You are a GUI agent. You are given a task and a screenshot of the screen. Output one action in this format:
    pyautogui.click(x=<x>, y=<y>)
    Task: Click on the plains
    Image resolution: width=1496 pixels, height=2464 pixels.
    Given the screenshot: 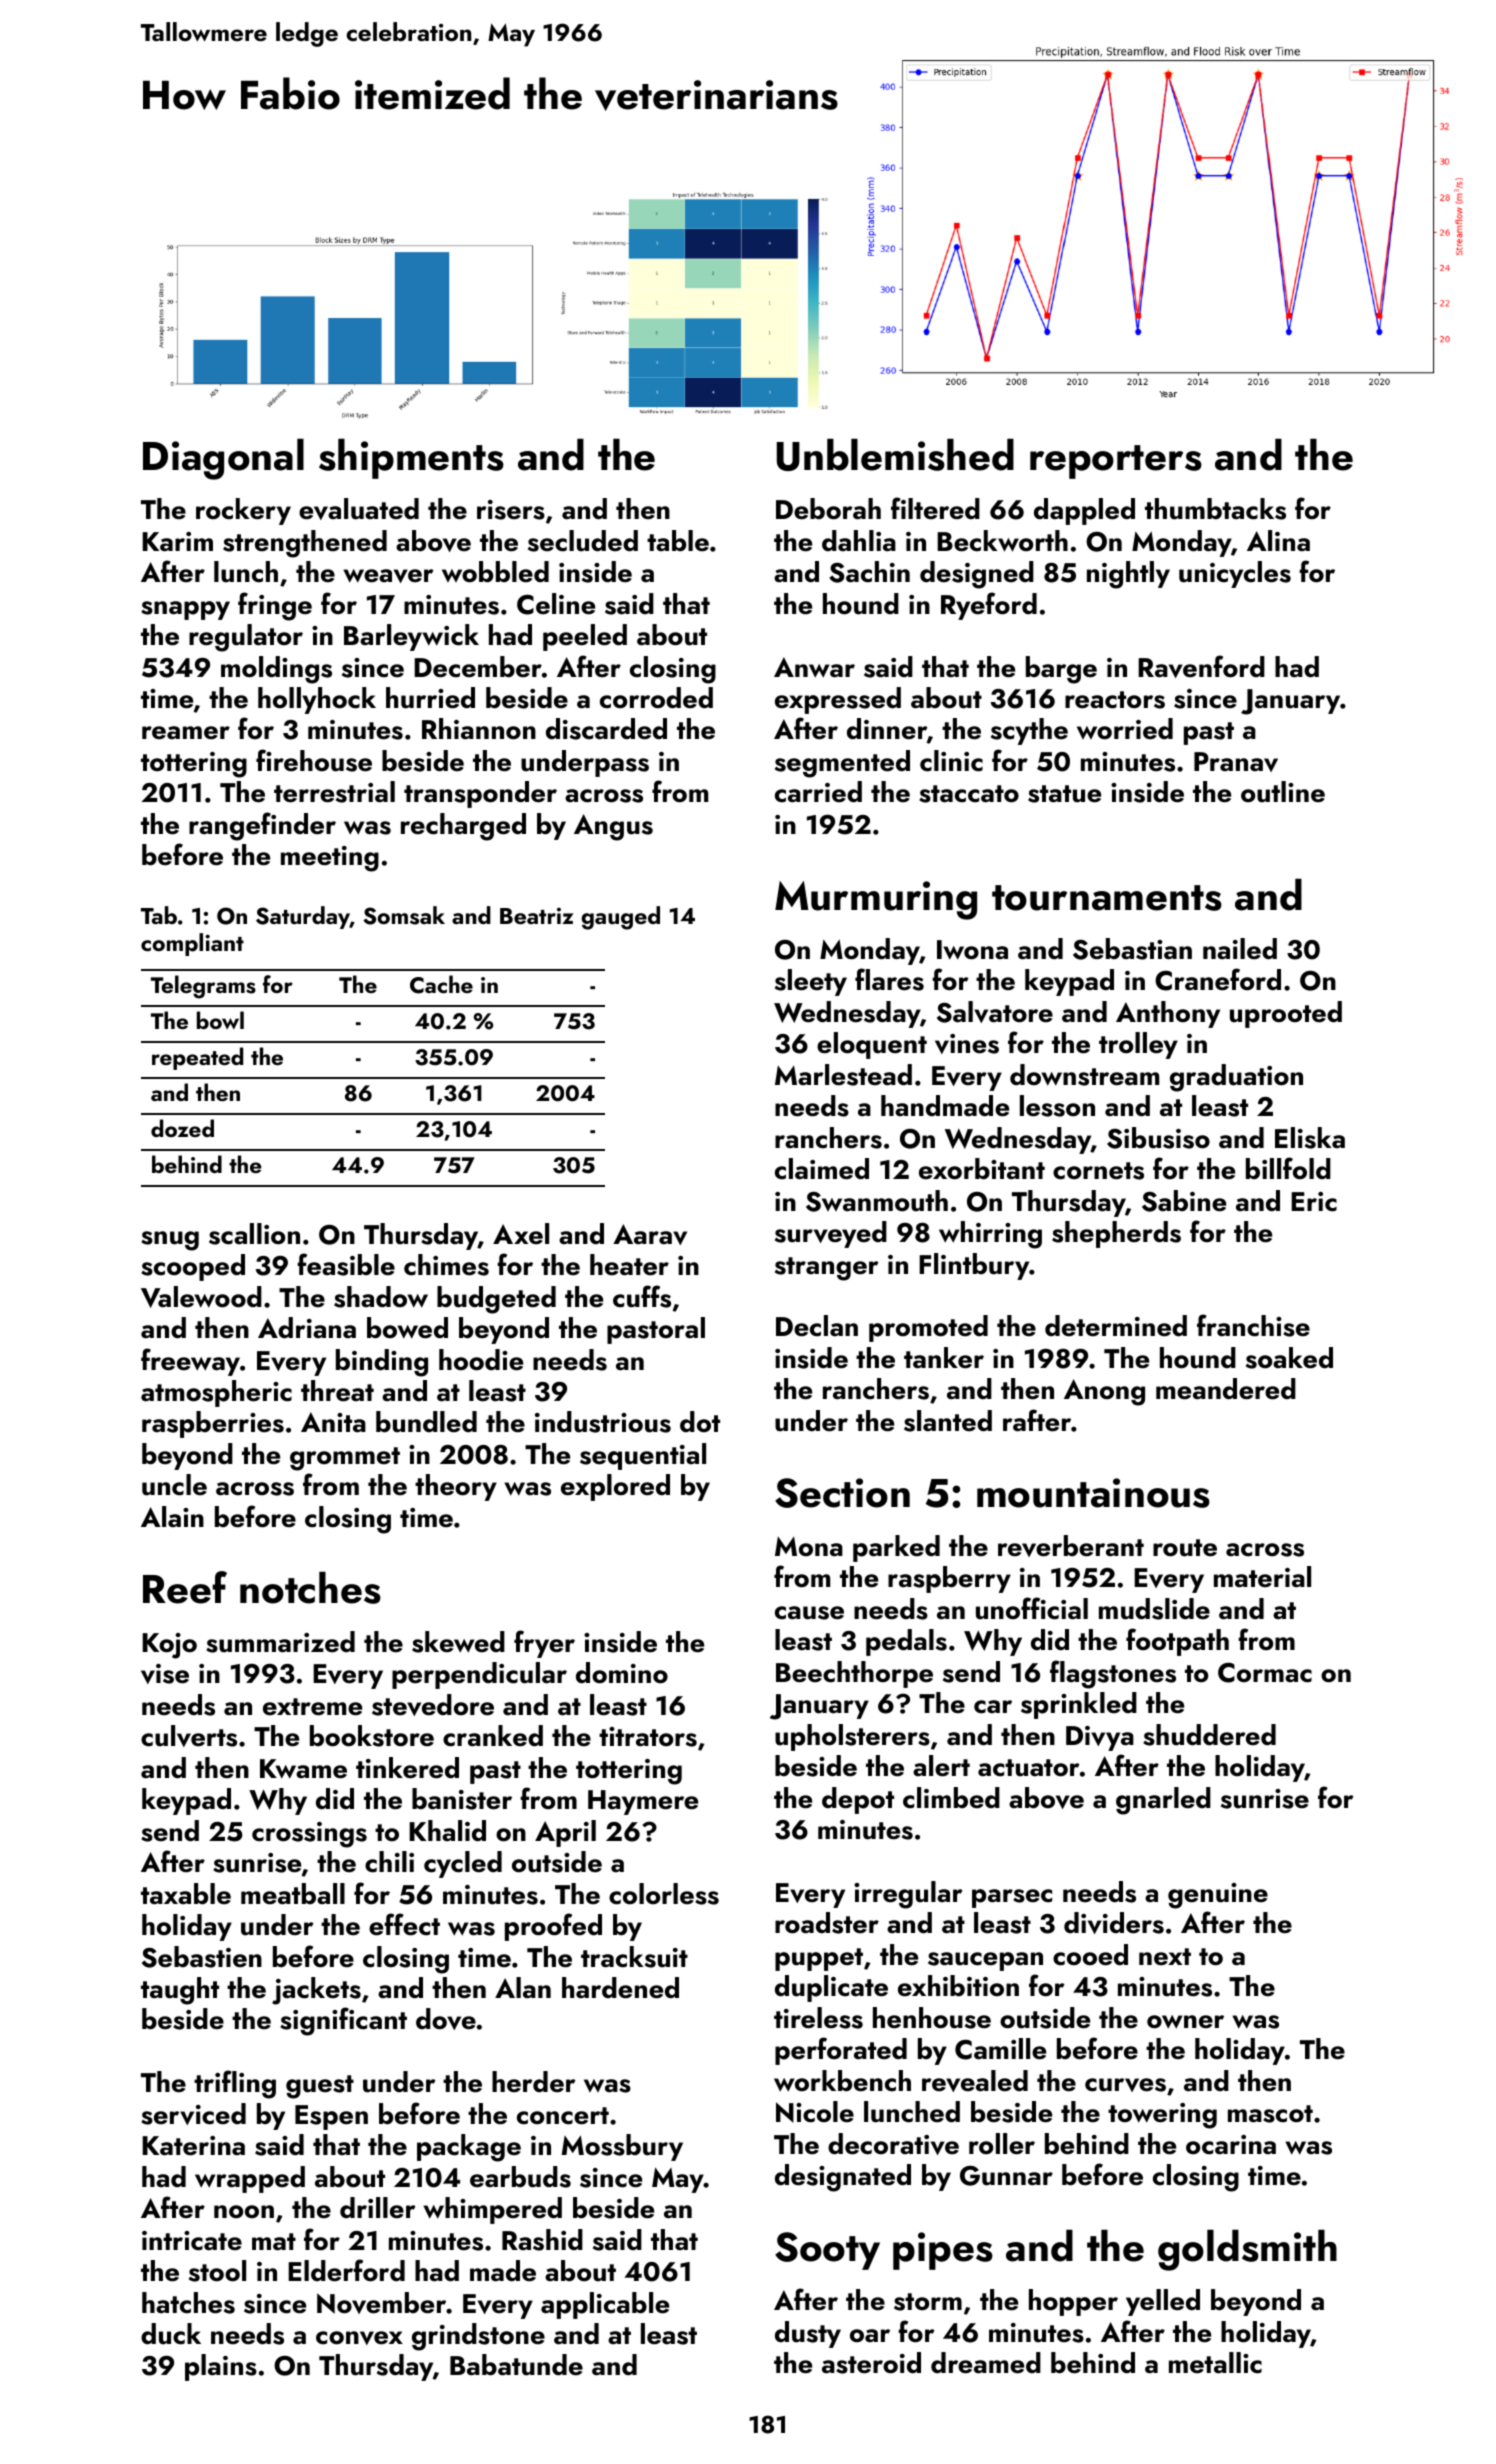 What is the action you would take?
    pyautogui.click(x=221, y=2367)
